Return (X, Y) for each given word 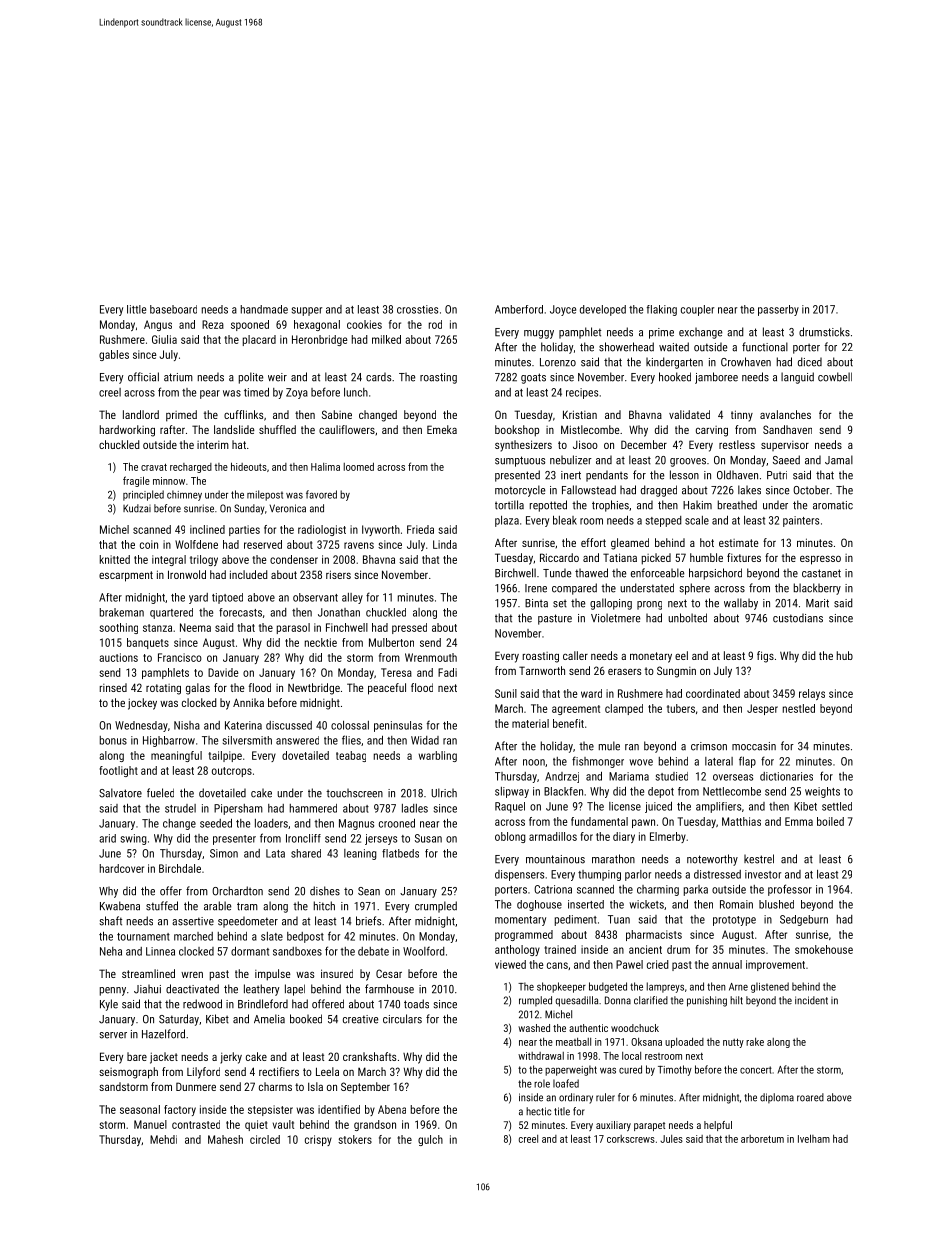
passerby (778, 310)
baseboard (173, 309)
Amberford (519, 309)
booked (306, 1019)
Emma (799, 821)
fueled (160, 793)
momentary (520, 921)
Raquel (510, 807)
